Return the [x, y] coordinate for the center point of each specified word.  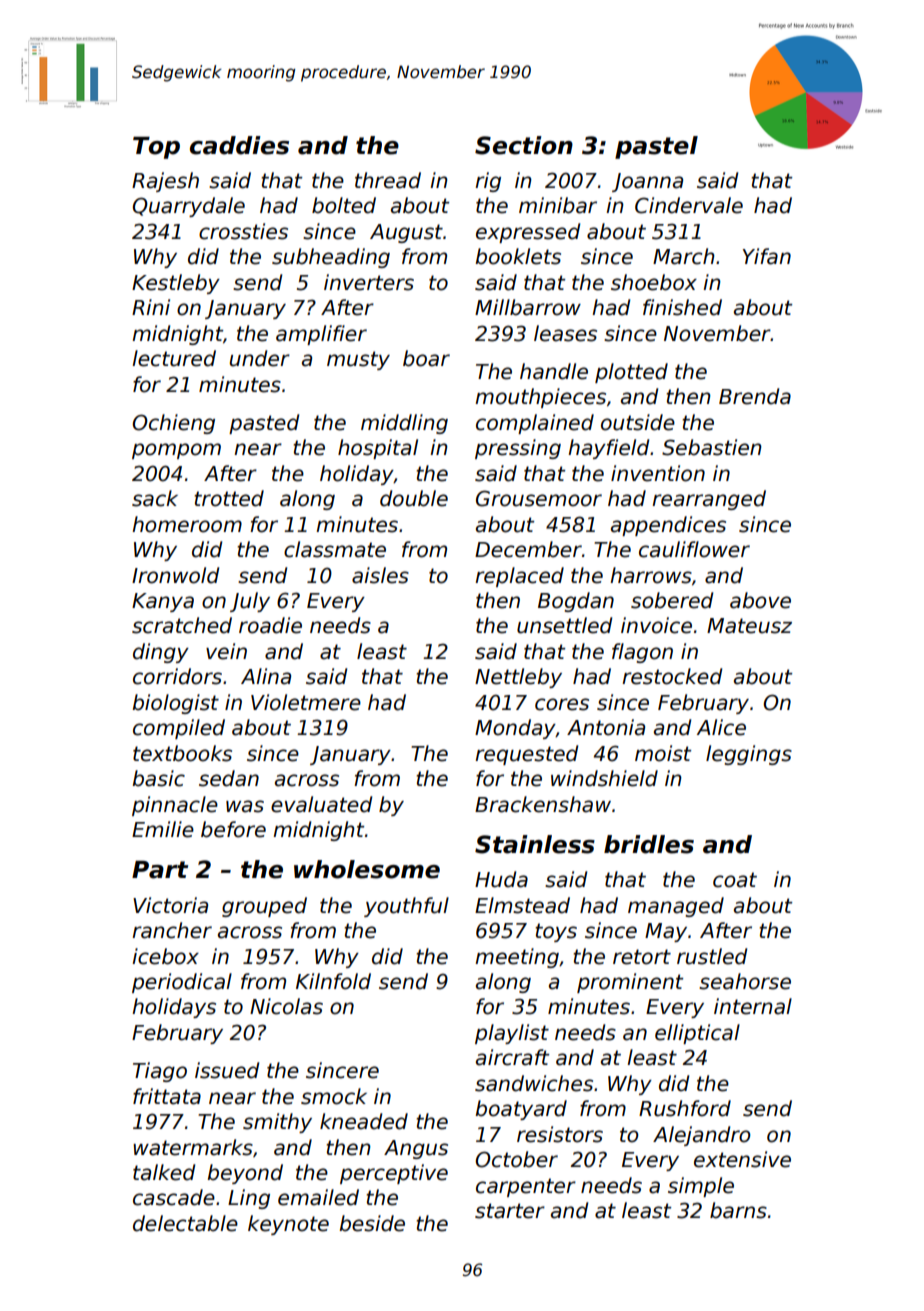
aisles [380, 575]
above [760, 600]
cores [562, 704]
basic [158, 778]
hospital [378, 449]
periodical [182, 983]
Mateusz [749, 626]
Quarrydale [189, 207]
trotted [229, 498]
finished [682, 307]
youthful [406, 907]
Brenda [755, 396]
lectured [174, 358]
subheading [331, 258]
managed [676, 907]
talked [164, 1172]
